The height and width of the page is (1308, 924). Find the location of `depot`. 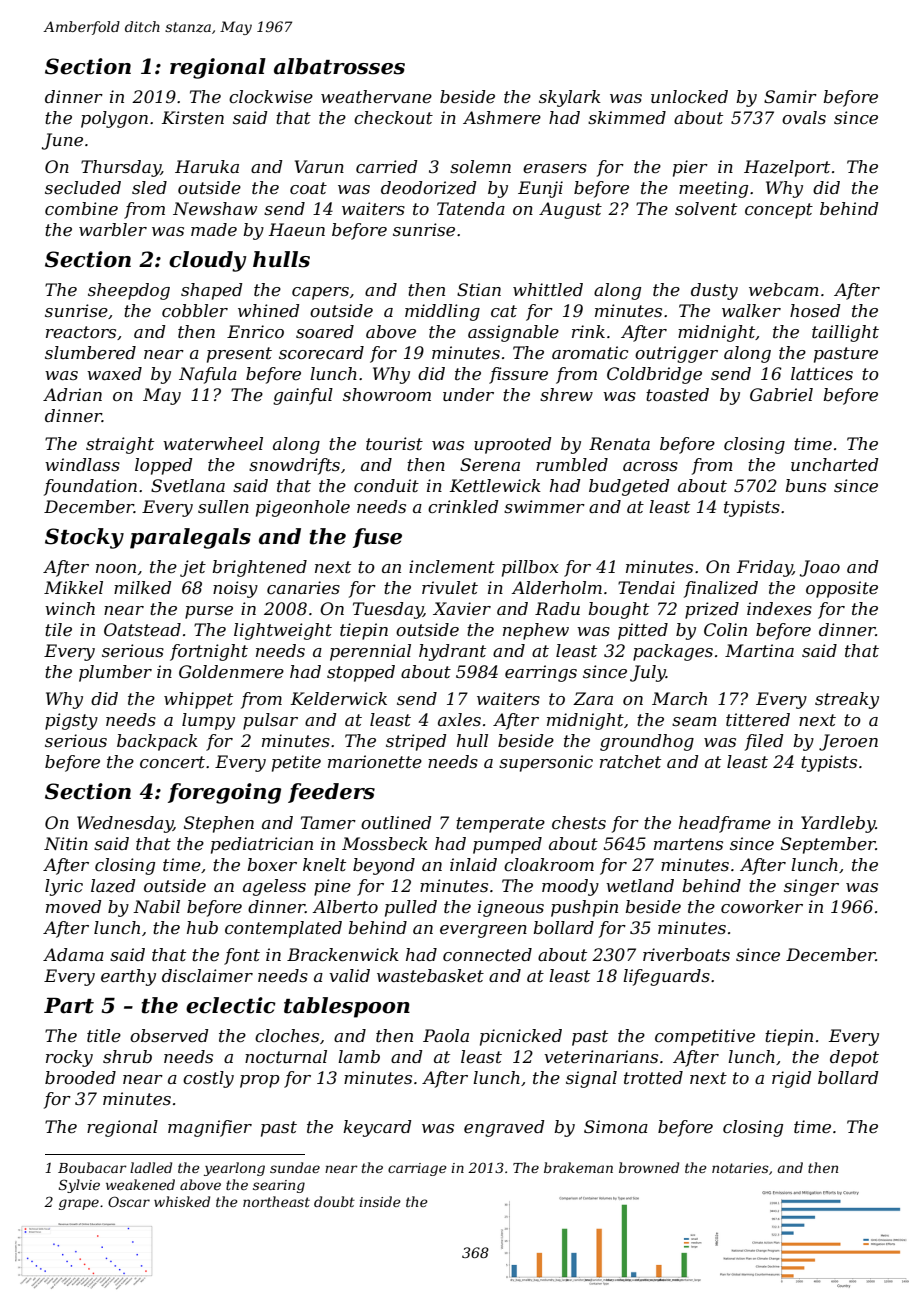

depot is located at coordinates (854, 1058).
